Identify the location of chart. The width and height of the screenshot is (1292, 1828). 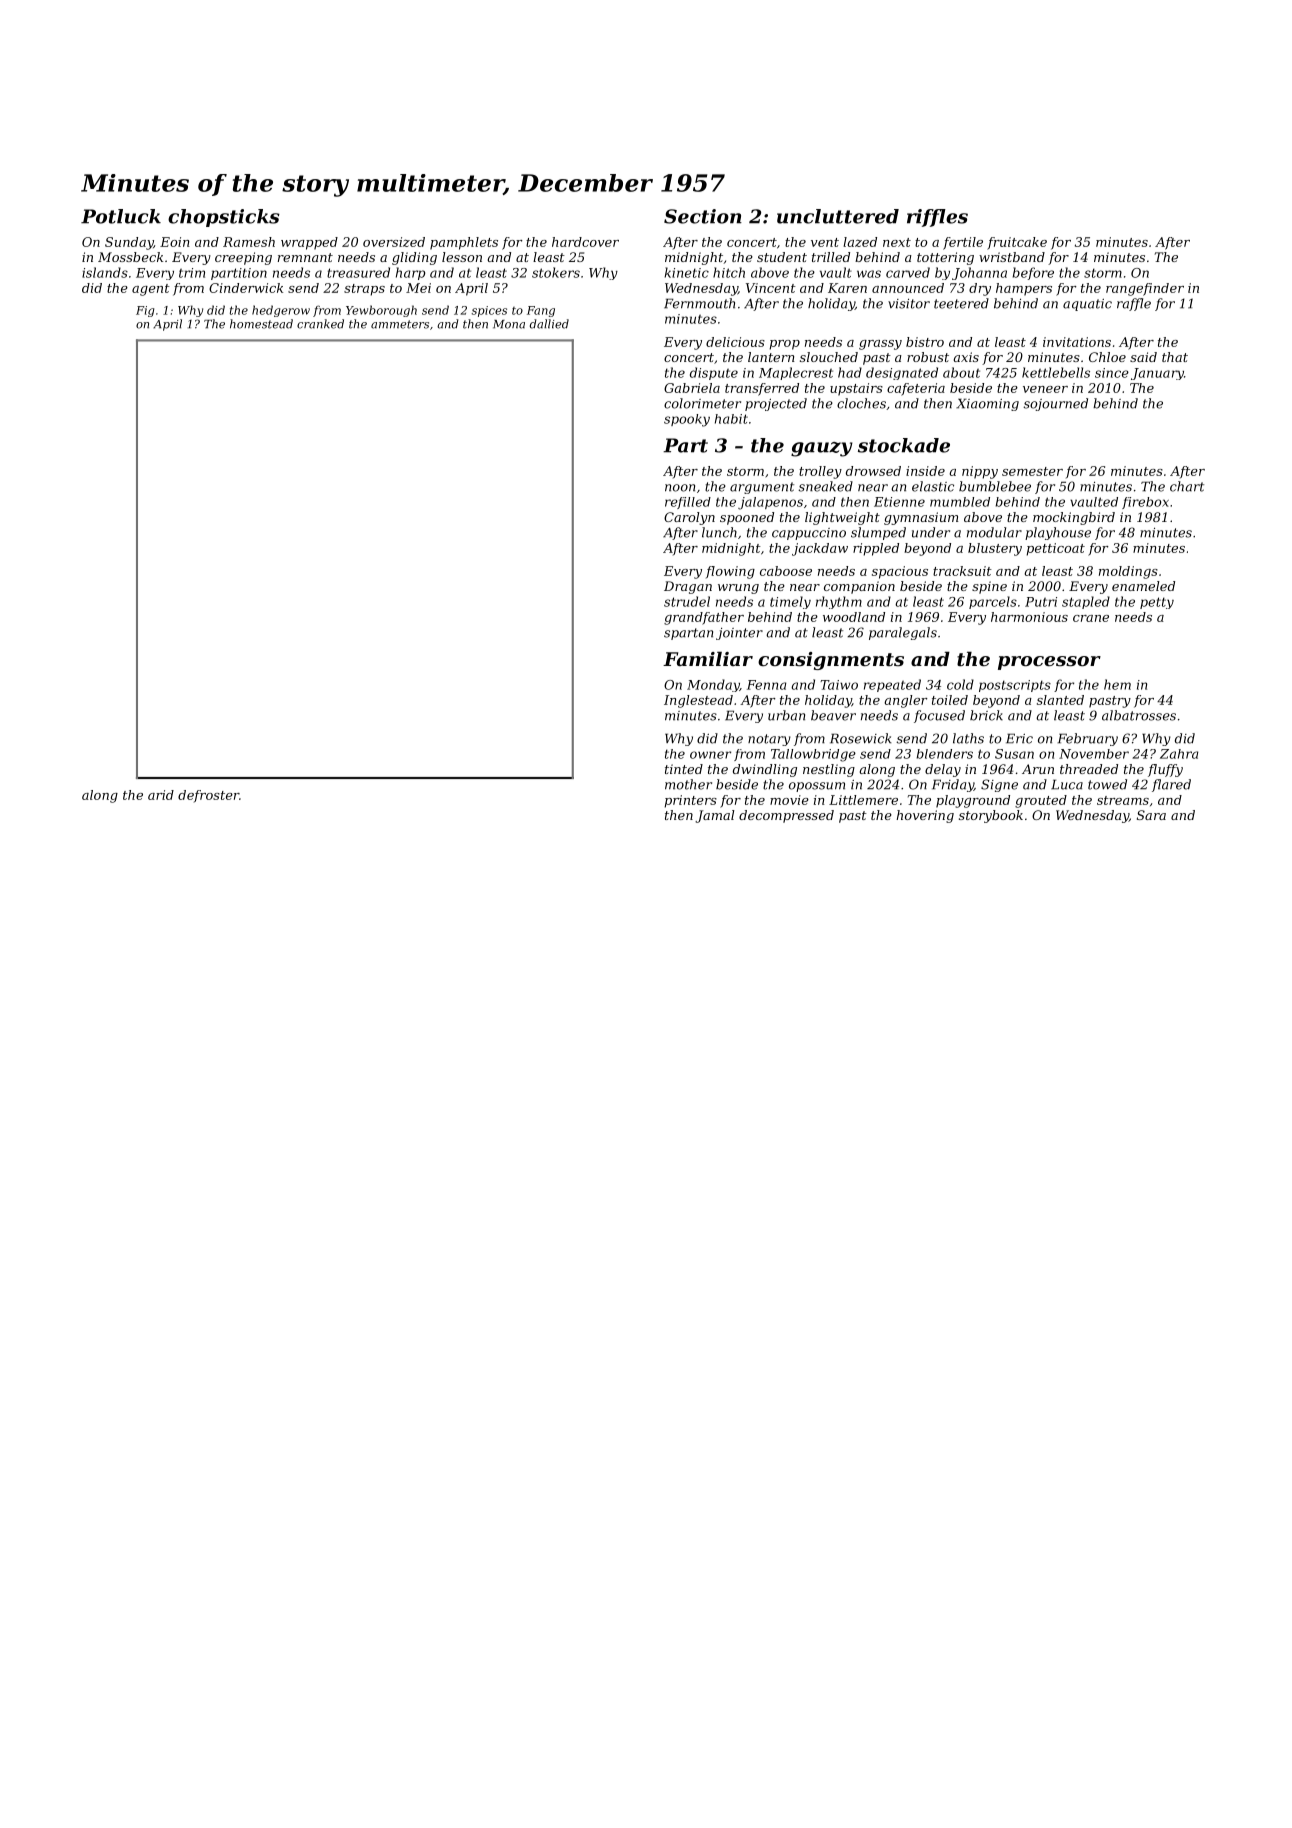
(1187, 486).
